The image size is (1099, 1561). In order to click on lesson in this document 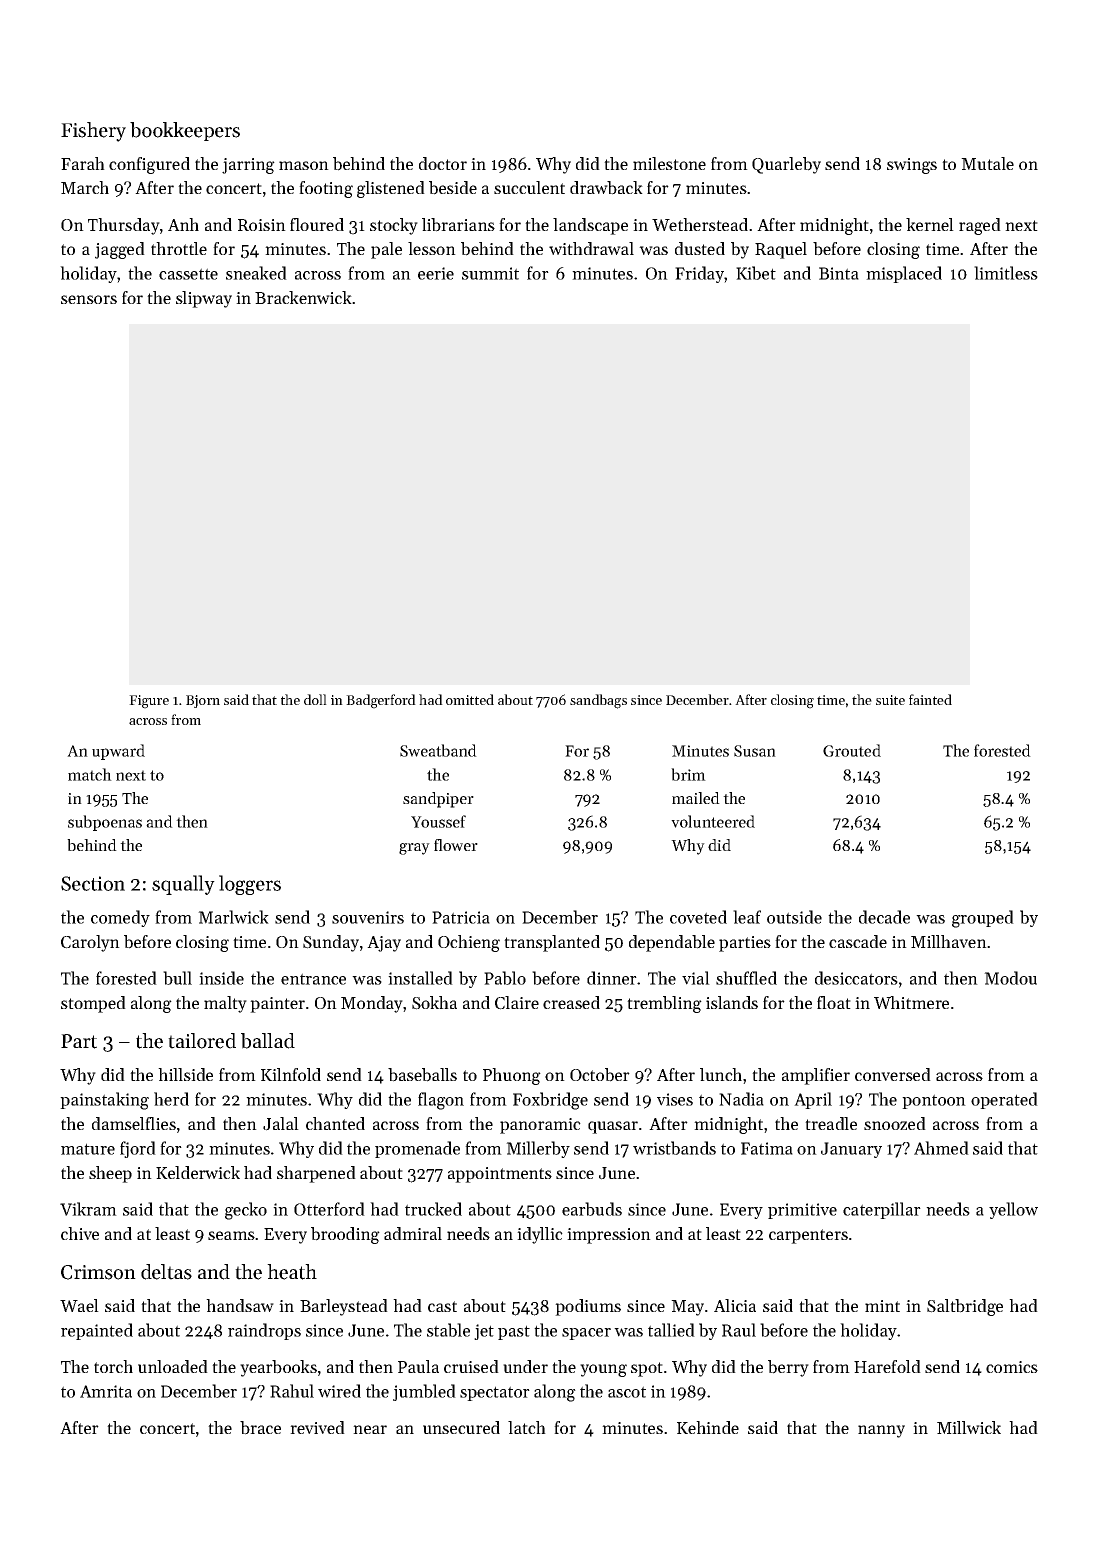, I will do `click(432, 248)`.
